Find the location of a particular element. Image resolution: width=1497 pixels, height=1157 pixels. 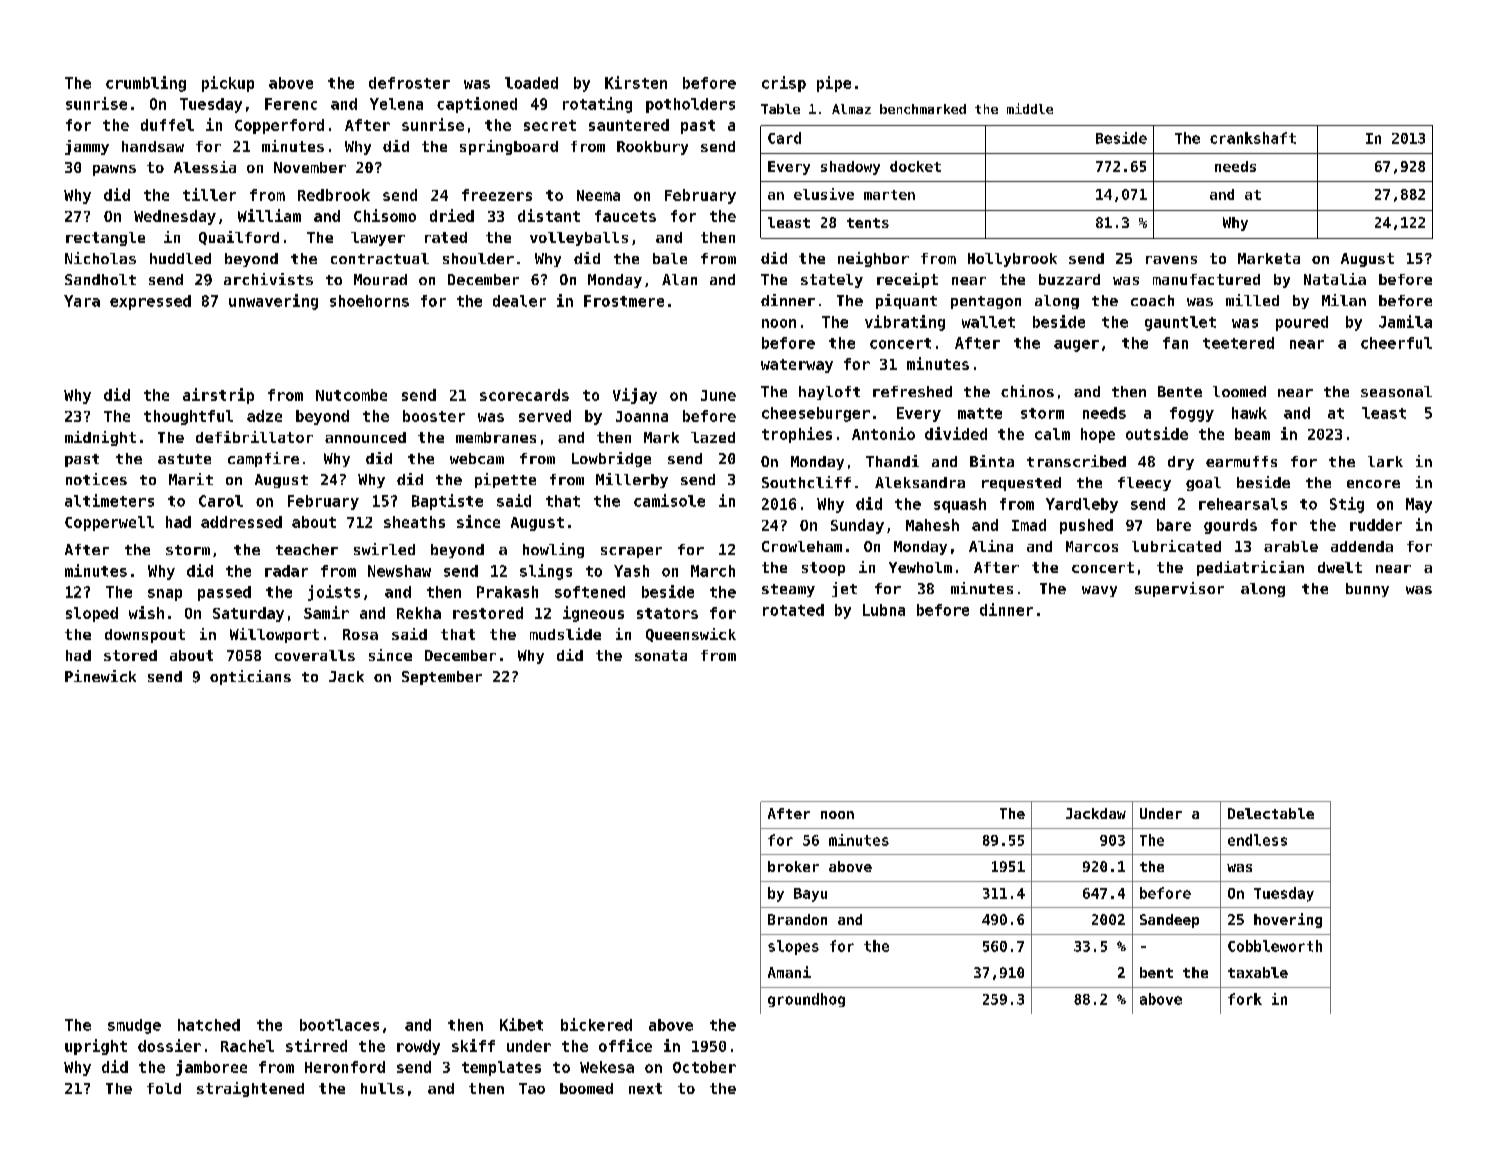

middle is located at coordinates (1030, 108).
